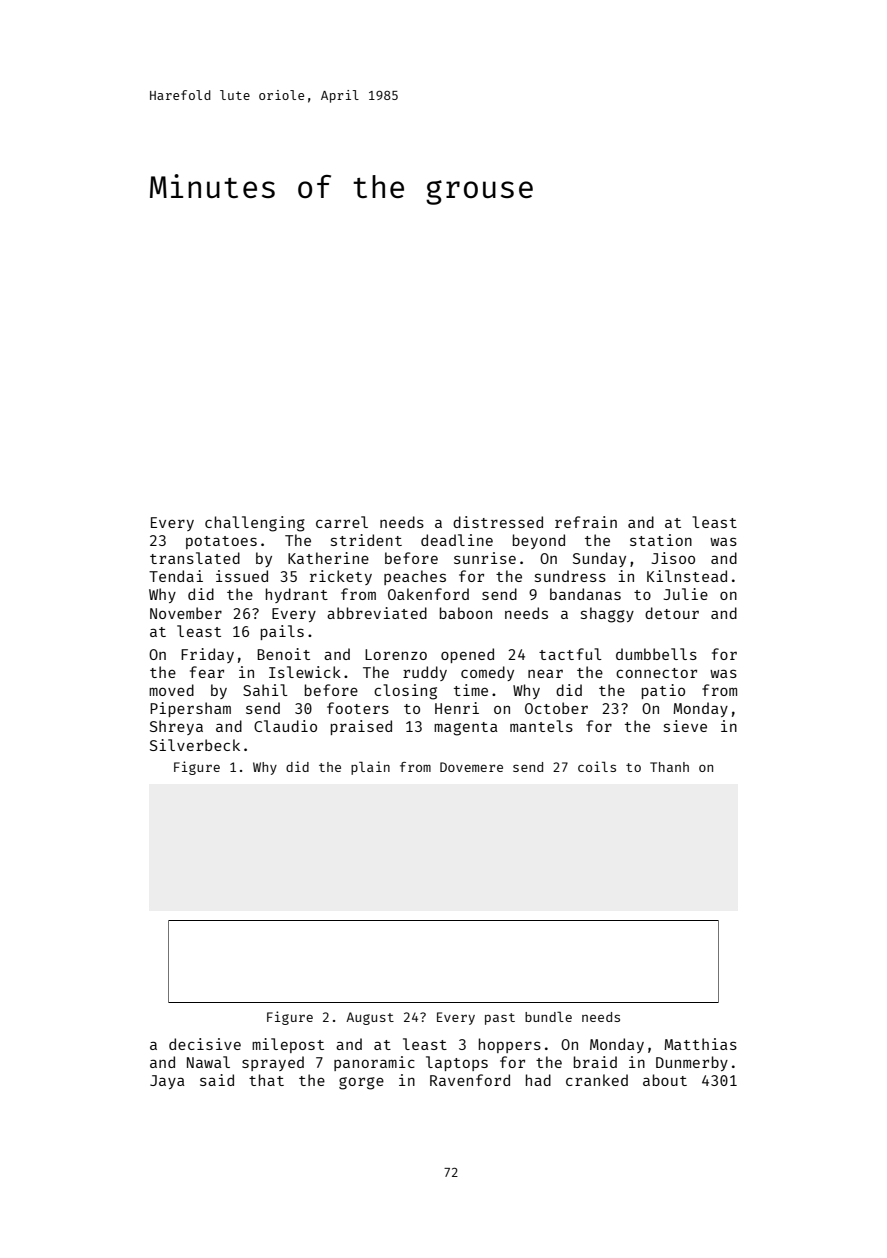 The width and height of the screenshot is (887, 1258). I want to click on challenging, so click(255, 524).
